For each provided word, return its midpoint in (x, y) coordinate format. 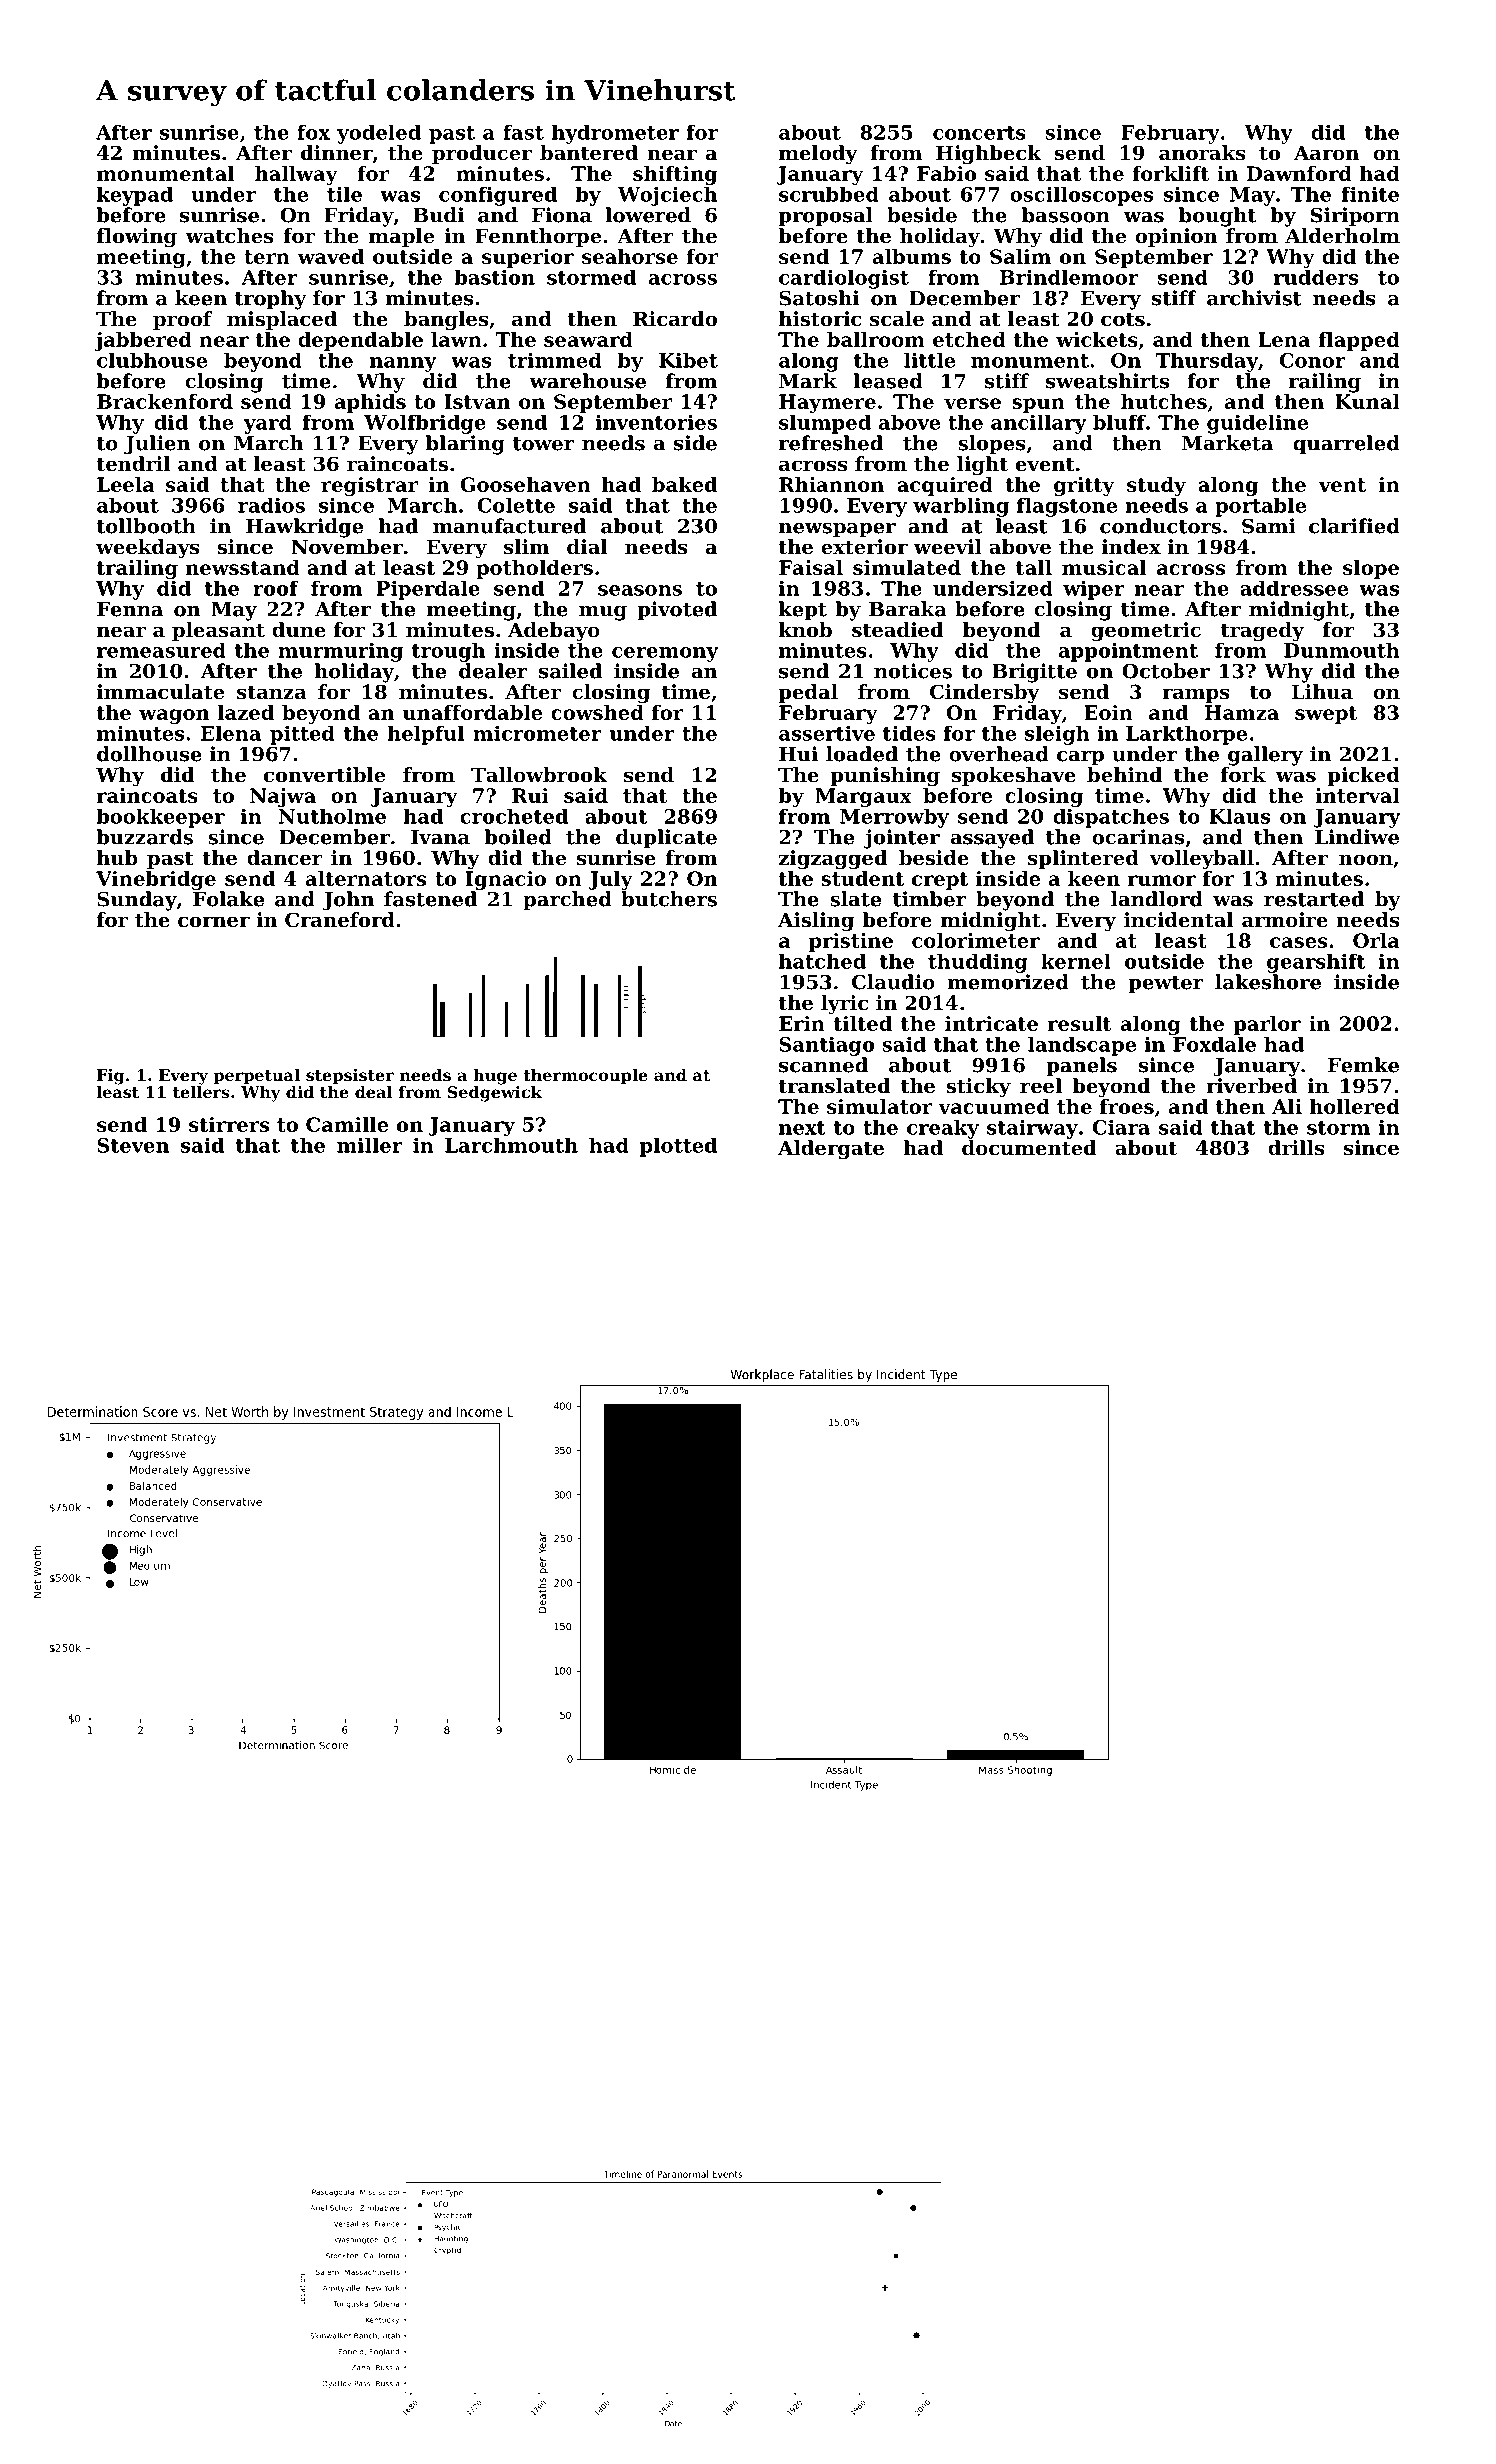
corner (214, 922)
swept (1326, 715)
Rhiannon (831, 484)
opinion (1176, 237)
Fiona (562, 215)
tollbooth (146, 526)
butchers (669, 899)
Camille (347, 1124)
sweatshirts (1107, 381)
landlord (1157, 899)
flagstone (1067, 507)
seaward (588, 339)
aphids (370, 403)
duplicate (666, 839)
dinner (337, 153)
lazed (246, 712)
